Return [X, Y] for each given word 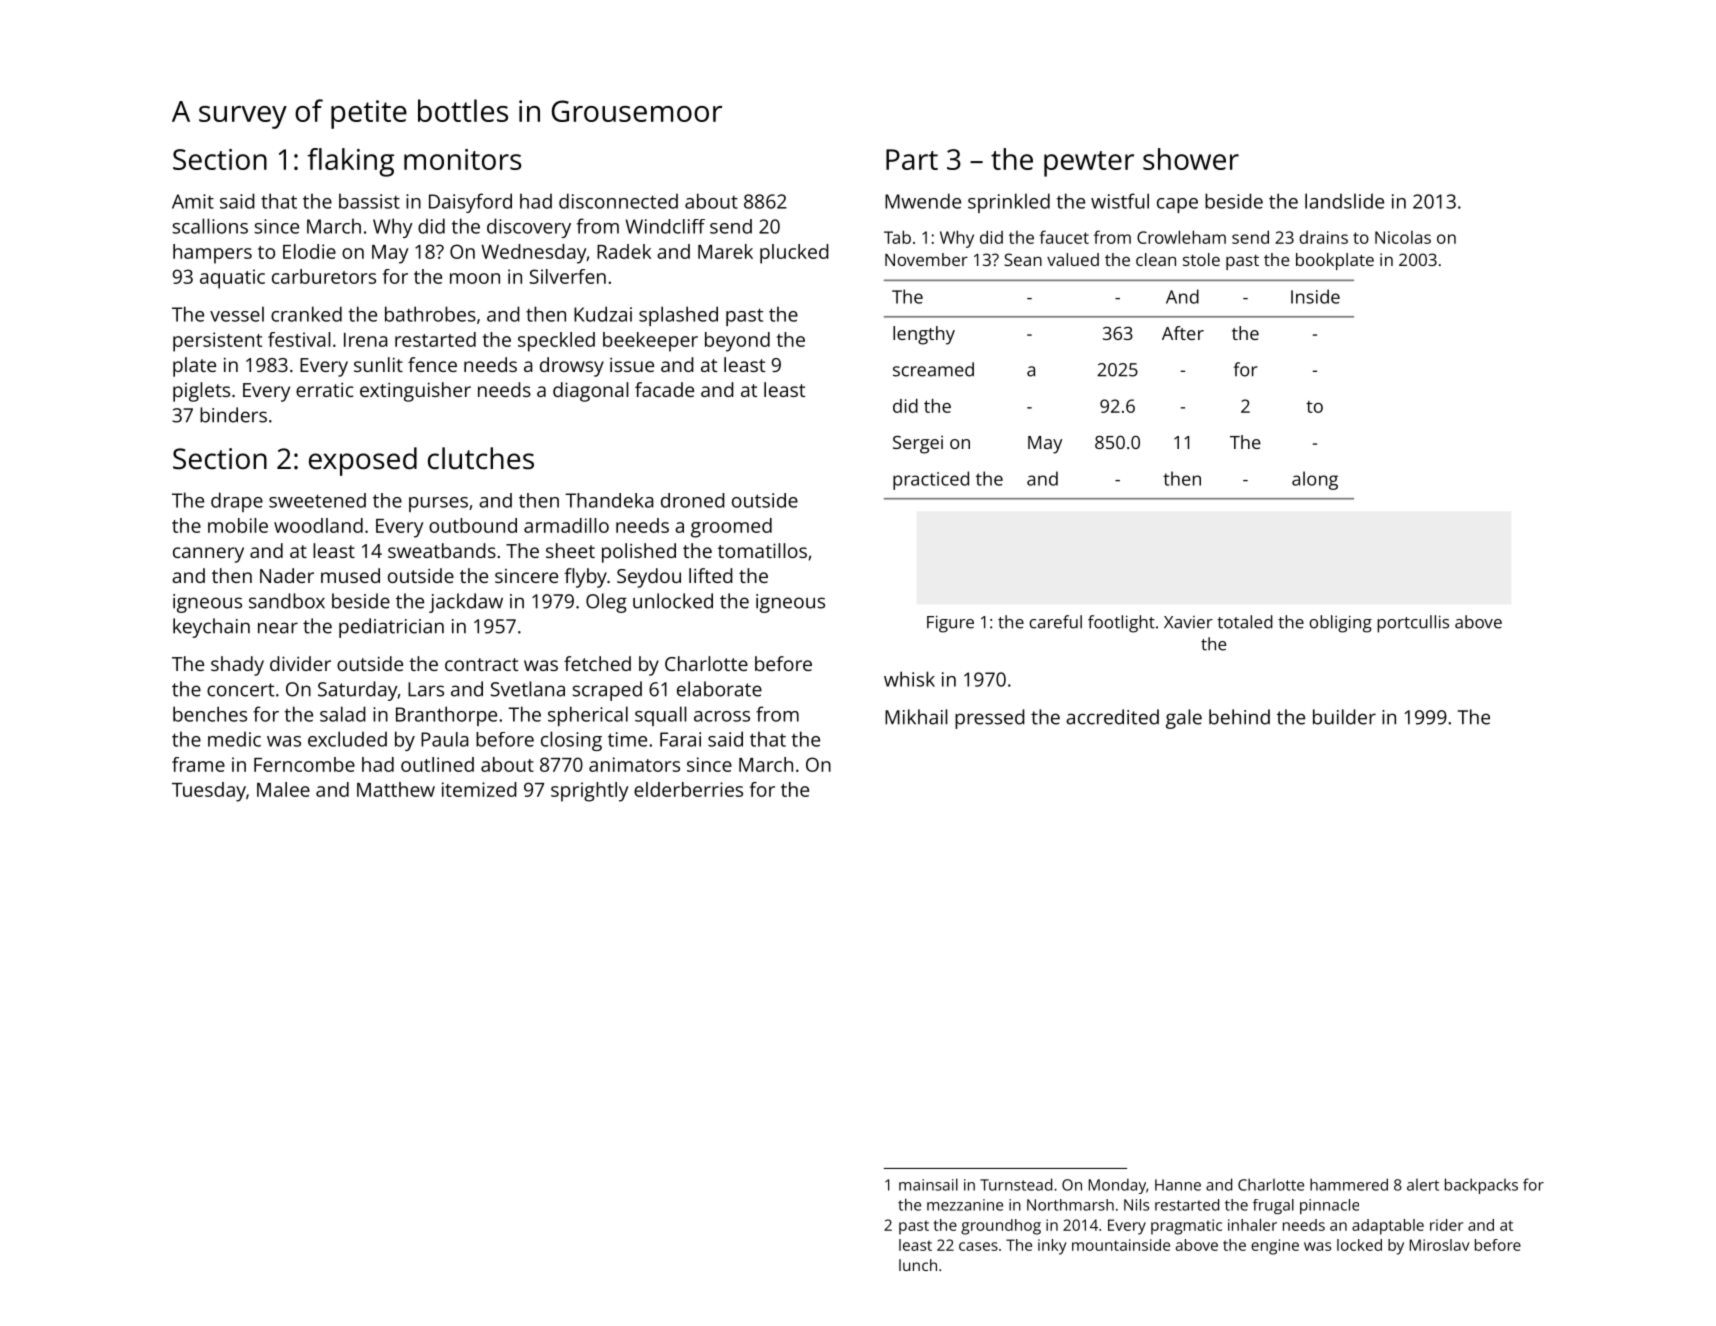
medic [234, 739]
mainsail [928, 1184]
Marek [725, 251]
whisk [909, 679]
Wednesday [533, 254]
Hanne [1178, 1185]
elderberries [688, 789]
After [1183, 333]
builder [1344, 717]
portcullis [1413, 624]
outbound [473, 525]
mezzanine [965, 1205]
